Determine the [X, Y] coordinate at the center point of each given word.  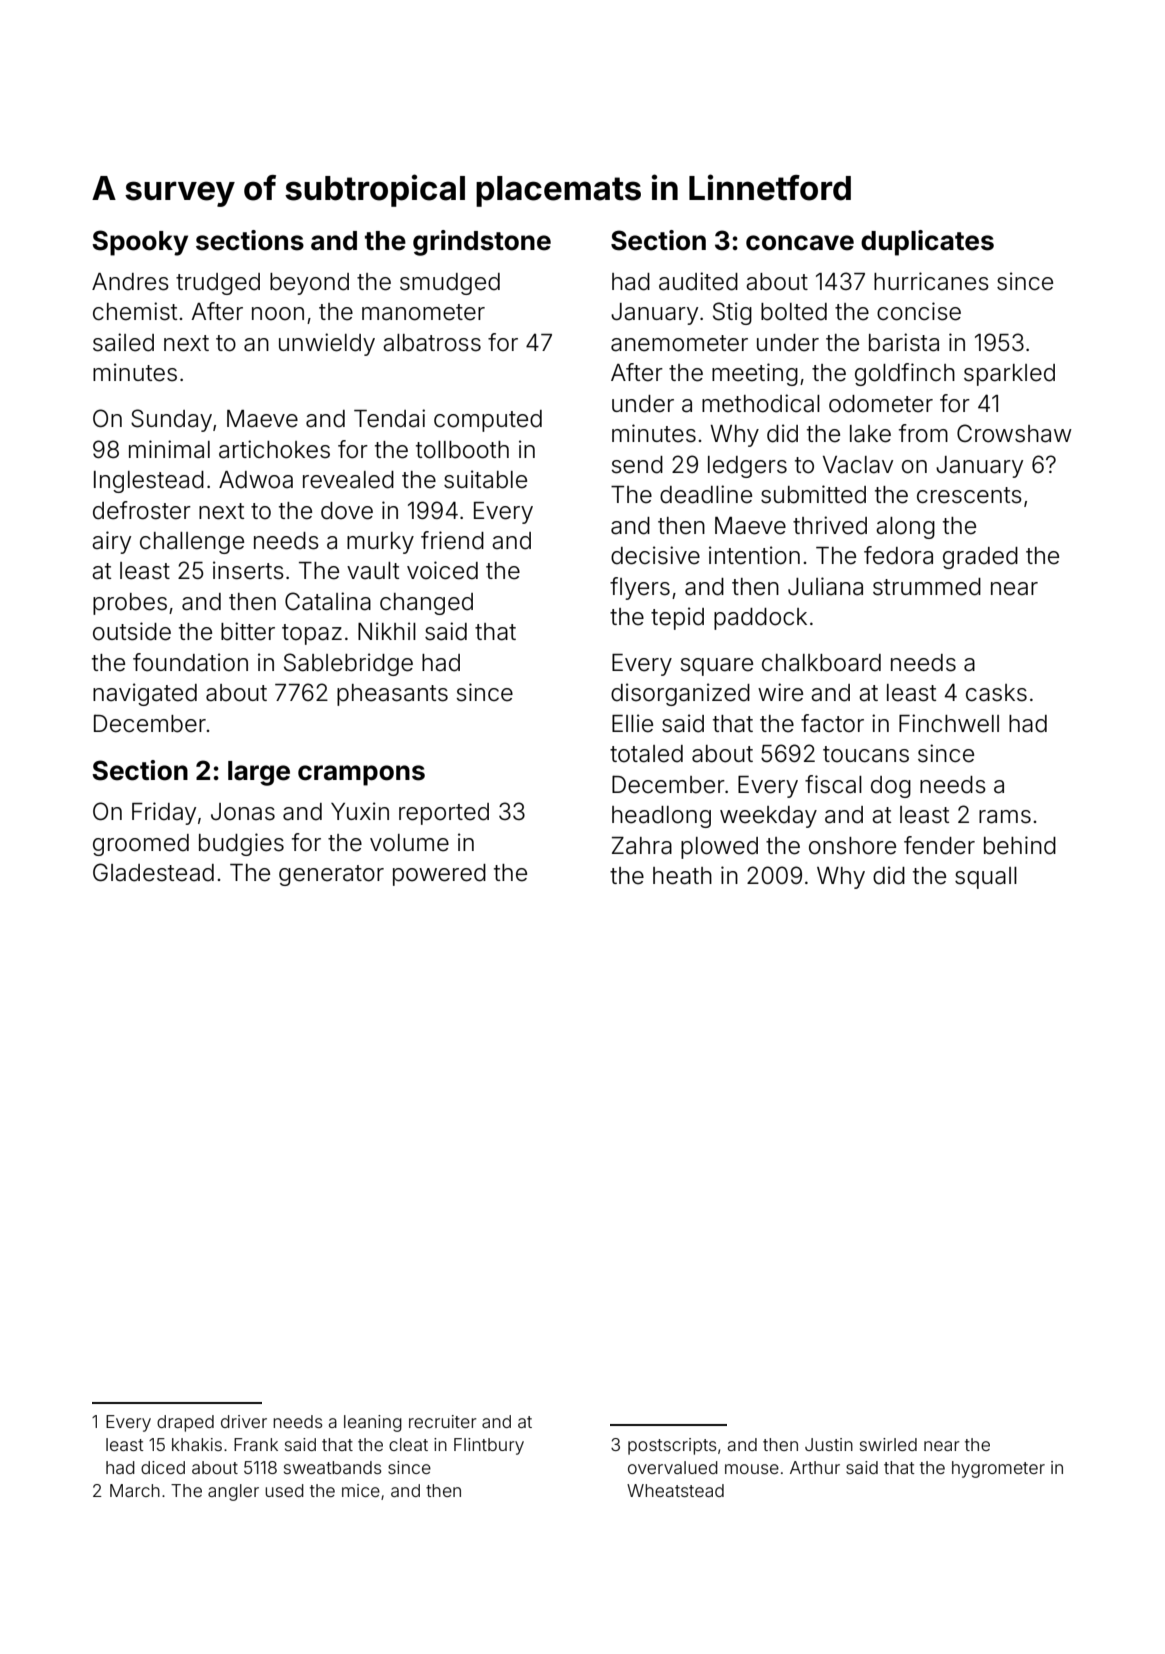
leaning [373, 1423]
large [259, 773]
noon [278, 314]
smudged [450, 284]
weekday [768, 817]
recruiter [443, 1421]
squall [986, 878]
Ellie [632, 723]
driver [244, 1421]
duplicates [927, 243]
